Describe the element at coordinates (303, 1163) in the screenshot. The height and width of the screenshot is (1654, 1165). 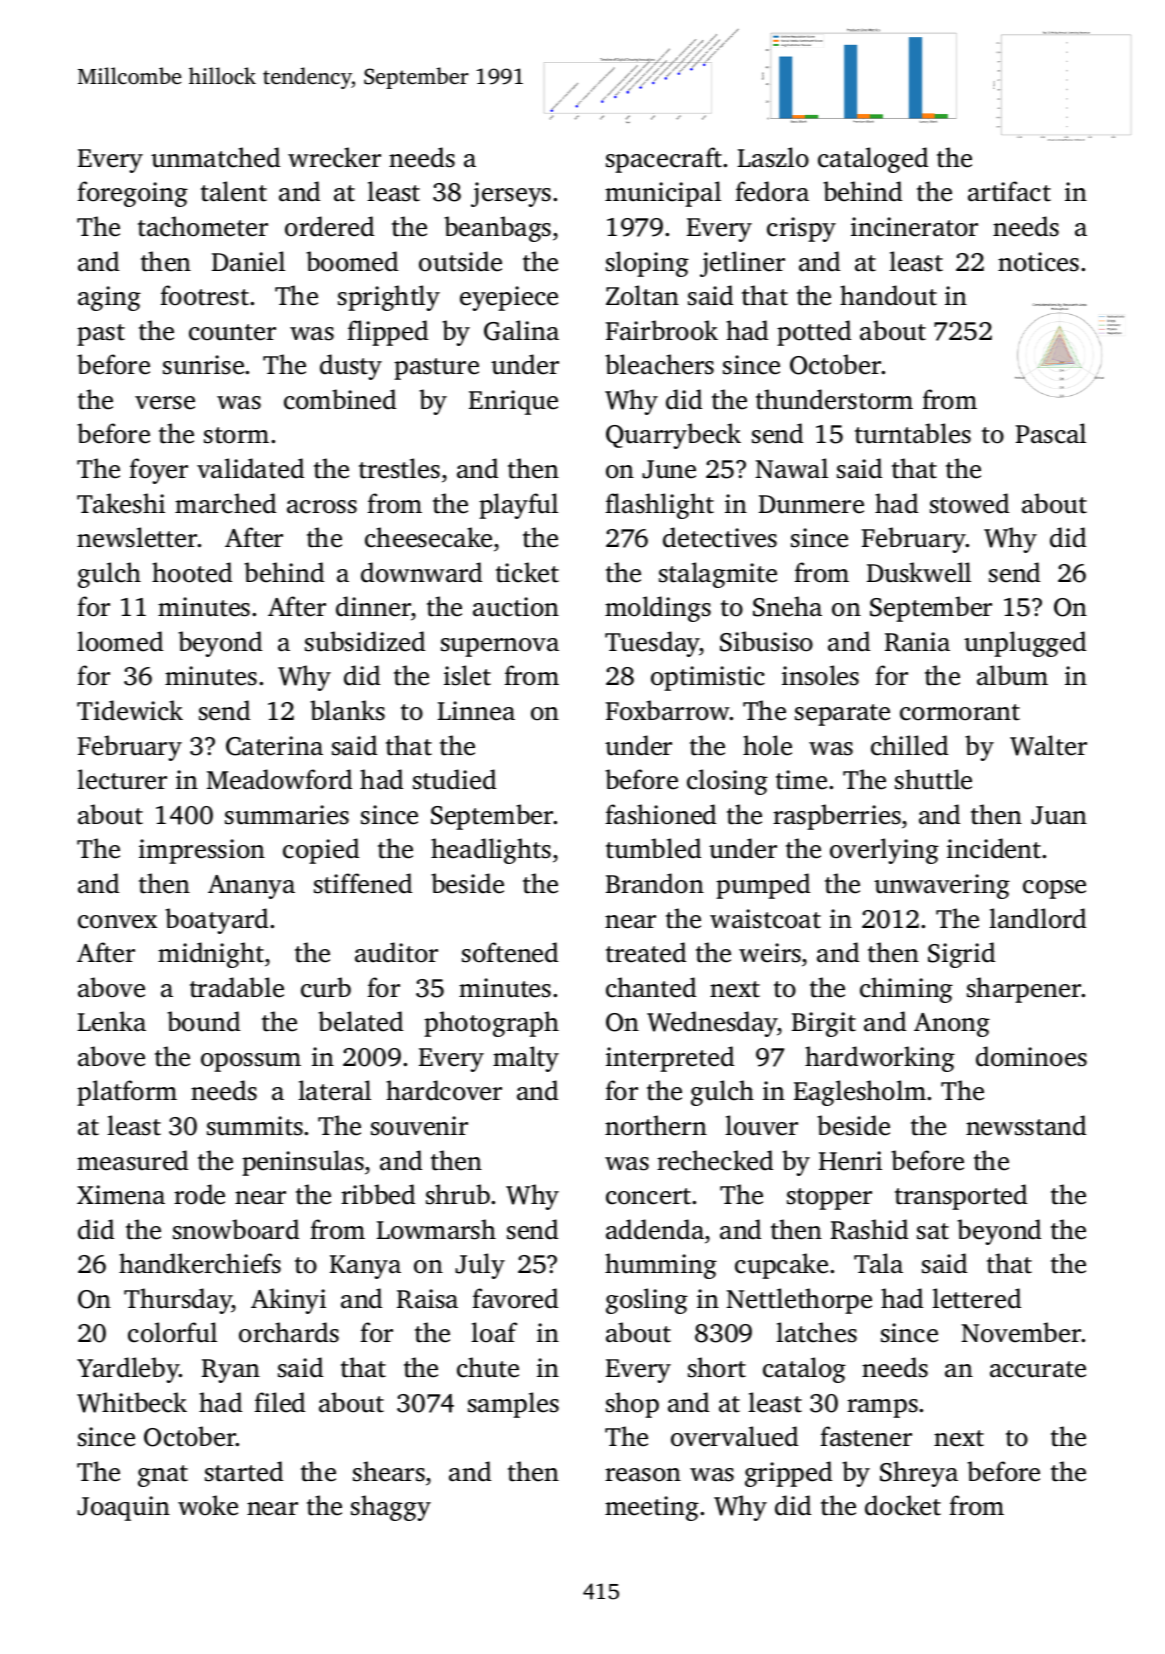
I see `peninsulas` at that location.
